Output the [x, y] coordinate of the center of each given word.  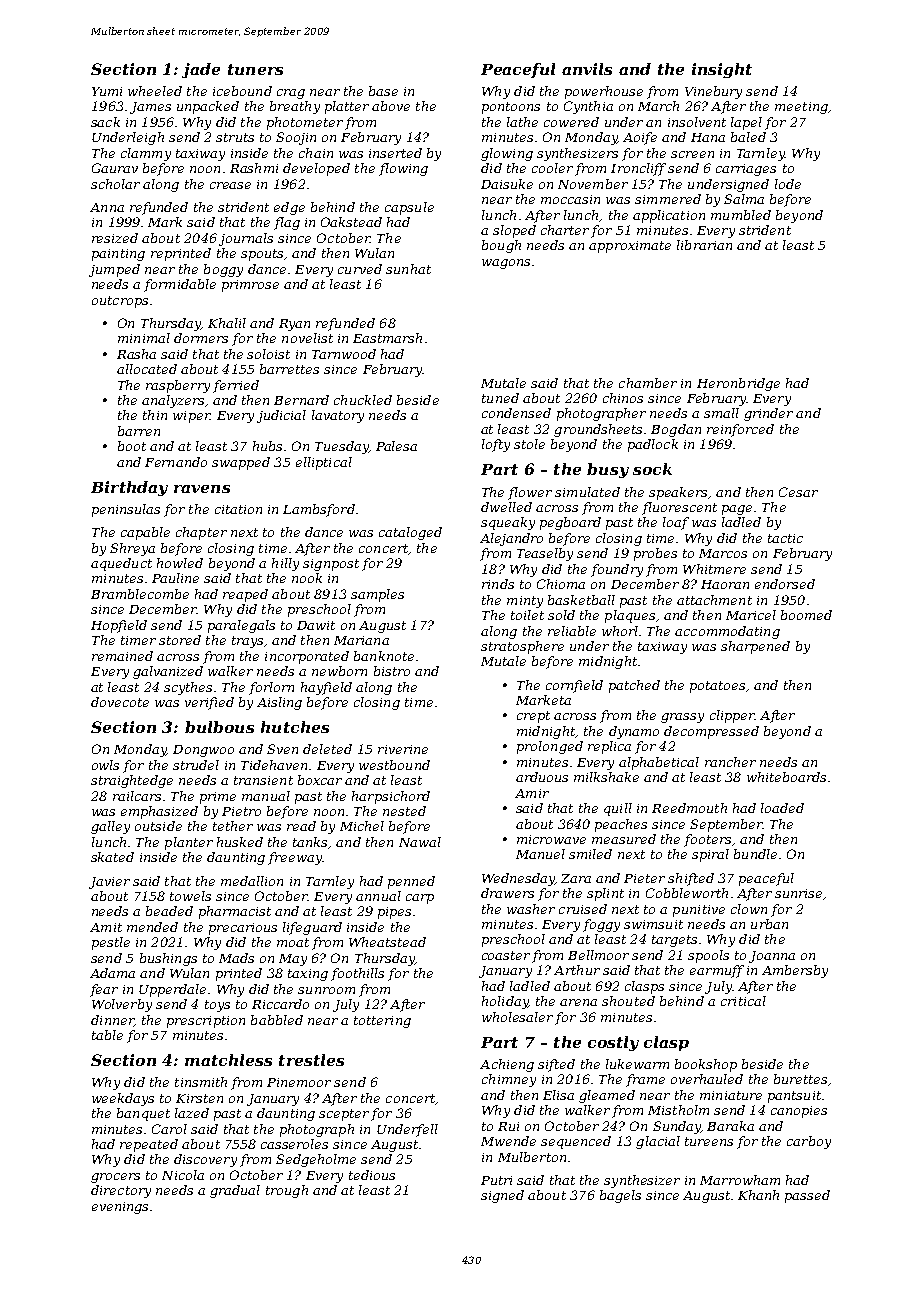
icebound [242, 91]
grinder [768, 414]
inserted [395, 153]
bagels [620, 1196]
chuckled [363, 400]
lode [788, 184]
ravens [202, 489]
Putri [496, 1180]
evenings [120, 1208]
